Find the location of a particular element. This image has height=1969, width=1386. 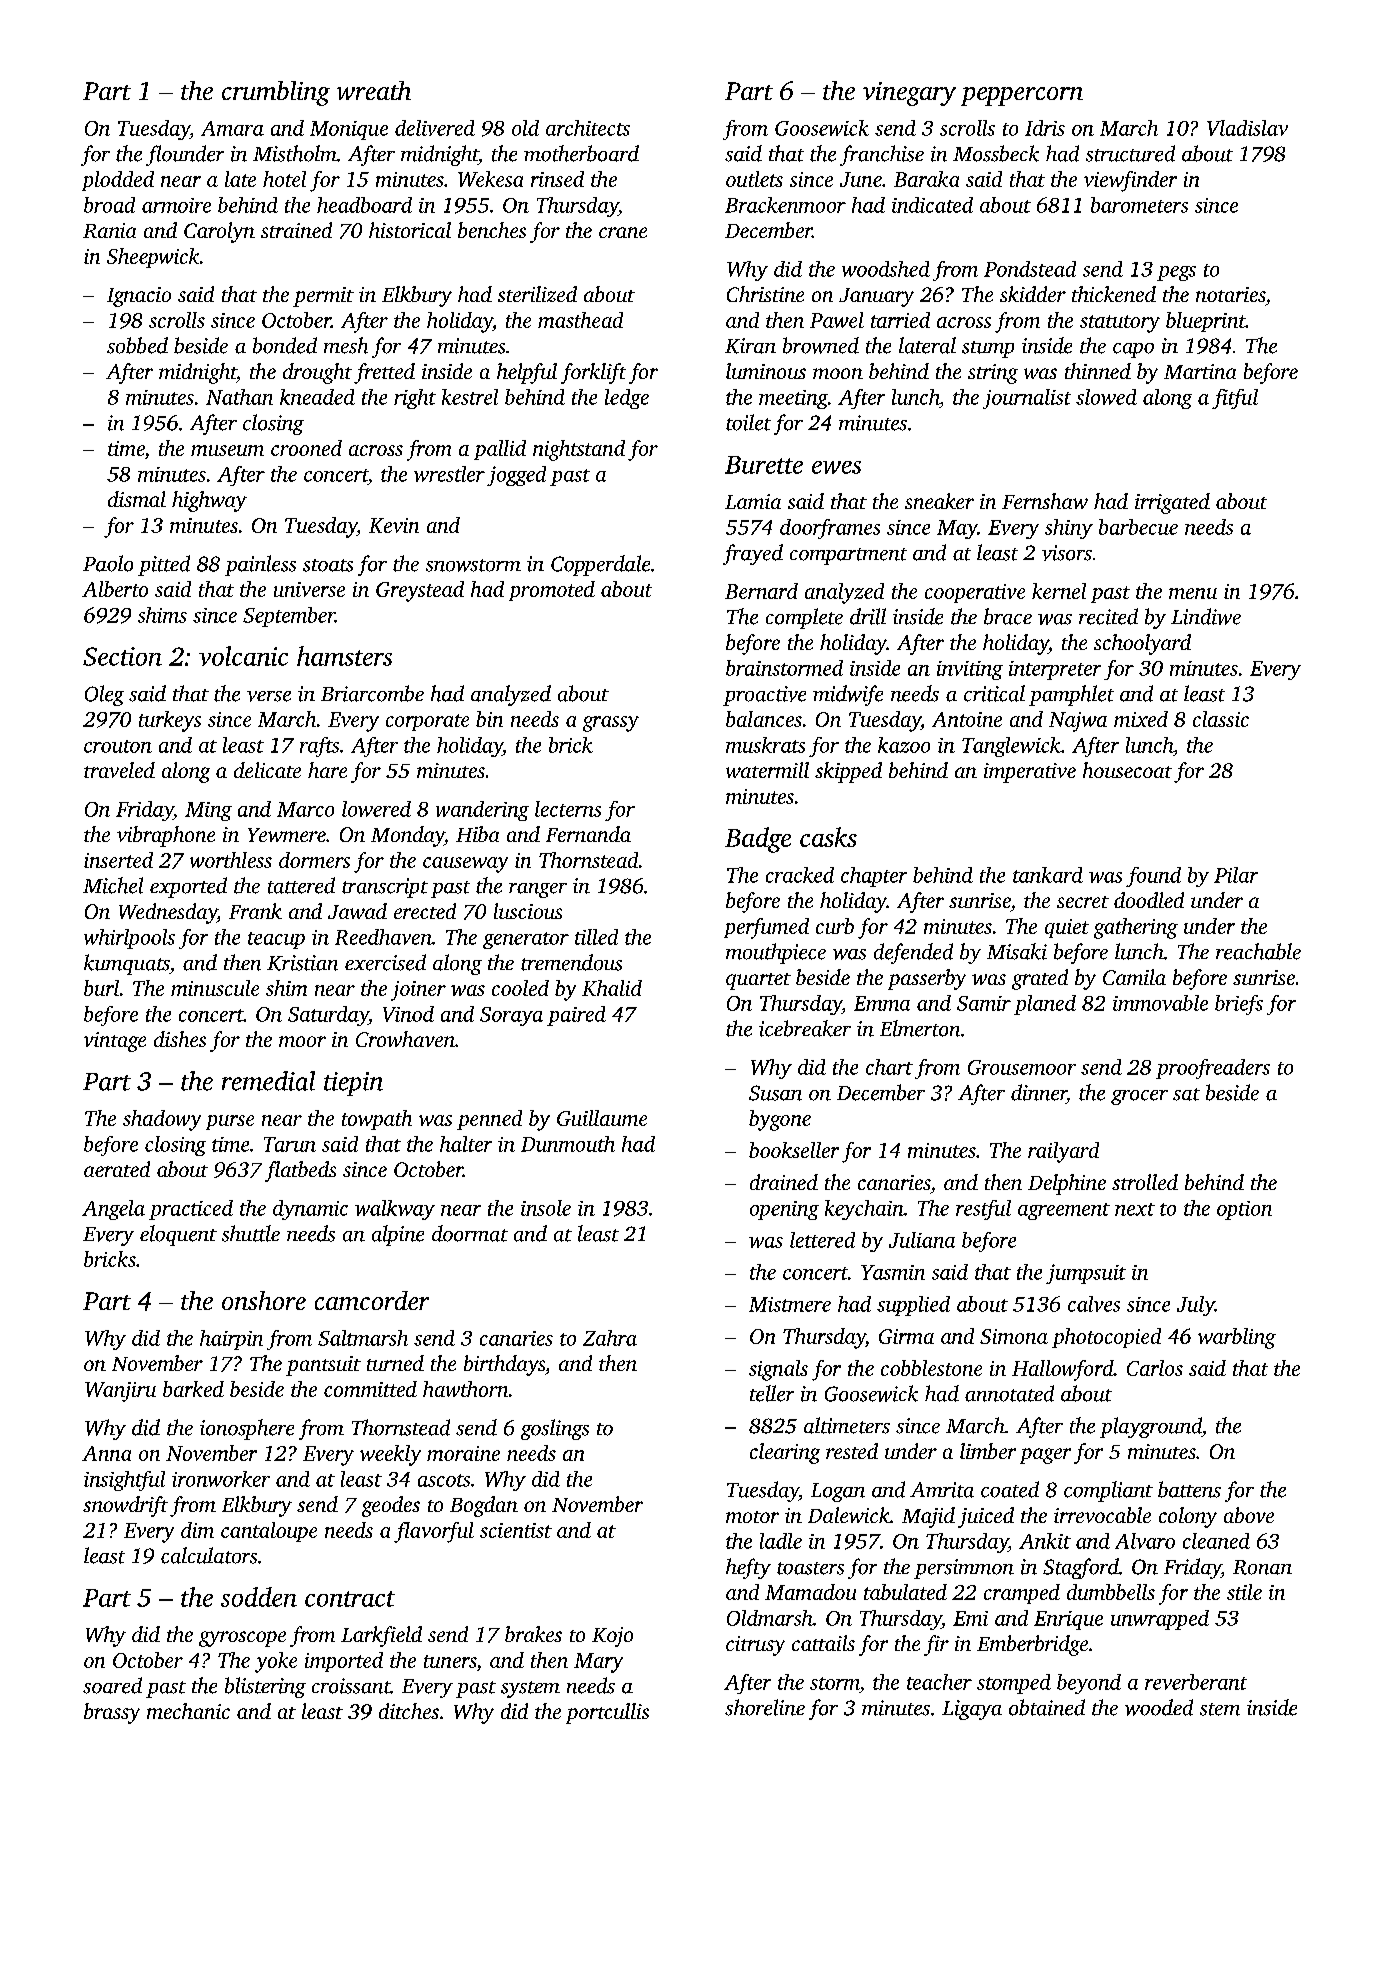

Vladislav is located at coordinates (1247, 128).
